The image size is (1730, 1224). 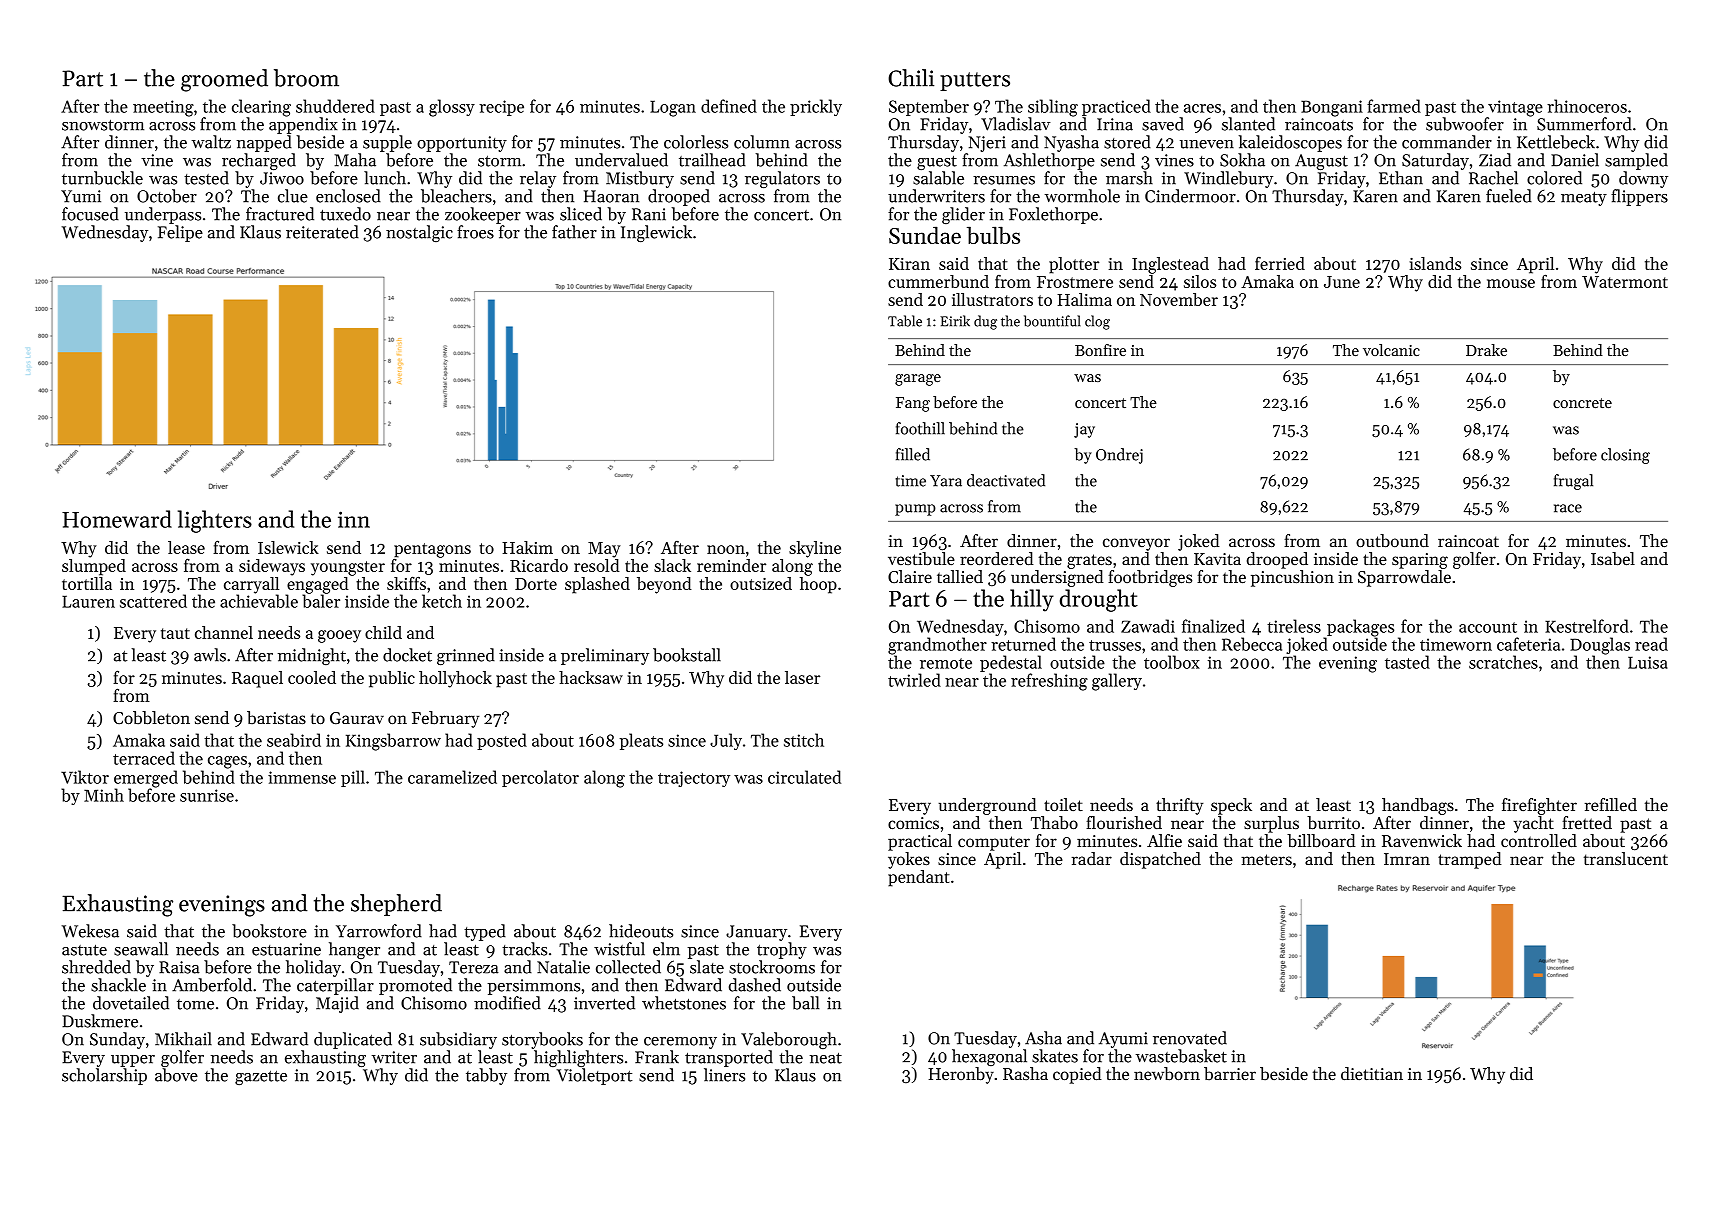 I want to click on Inglestead, so click(x=1170, y=265).
